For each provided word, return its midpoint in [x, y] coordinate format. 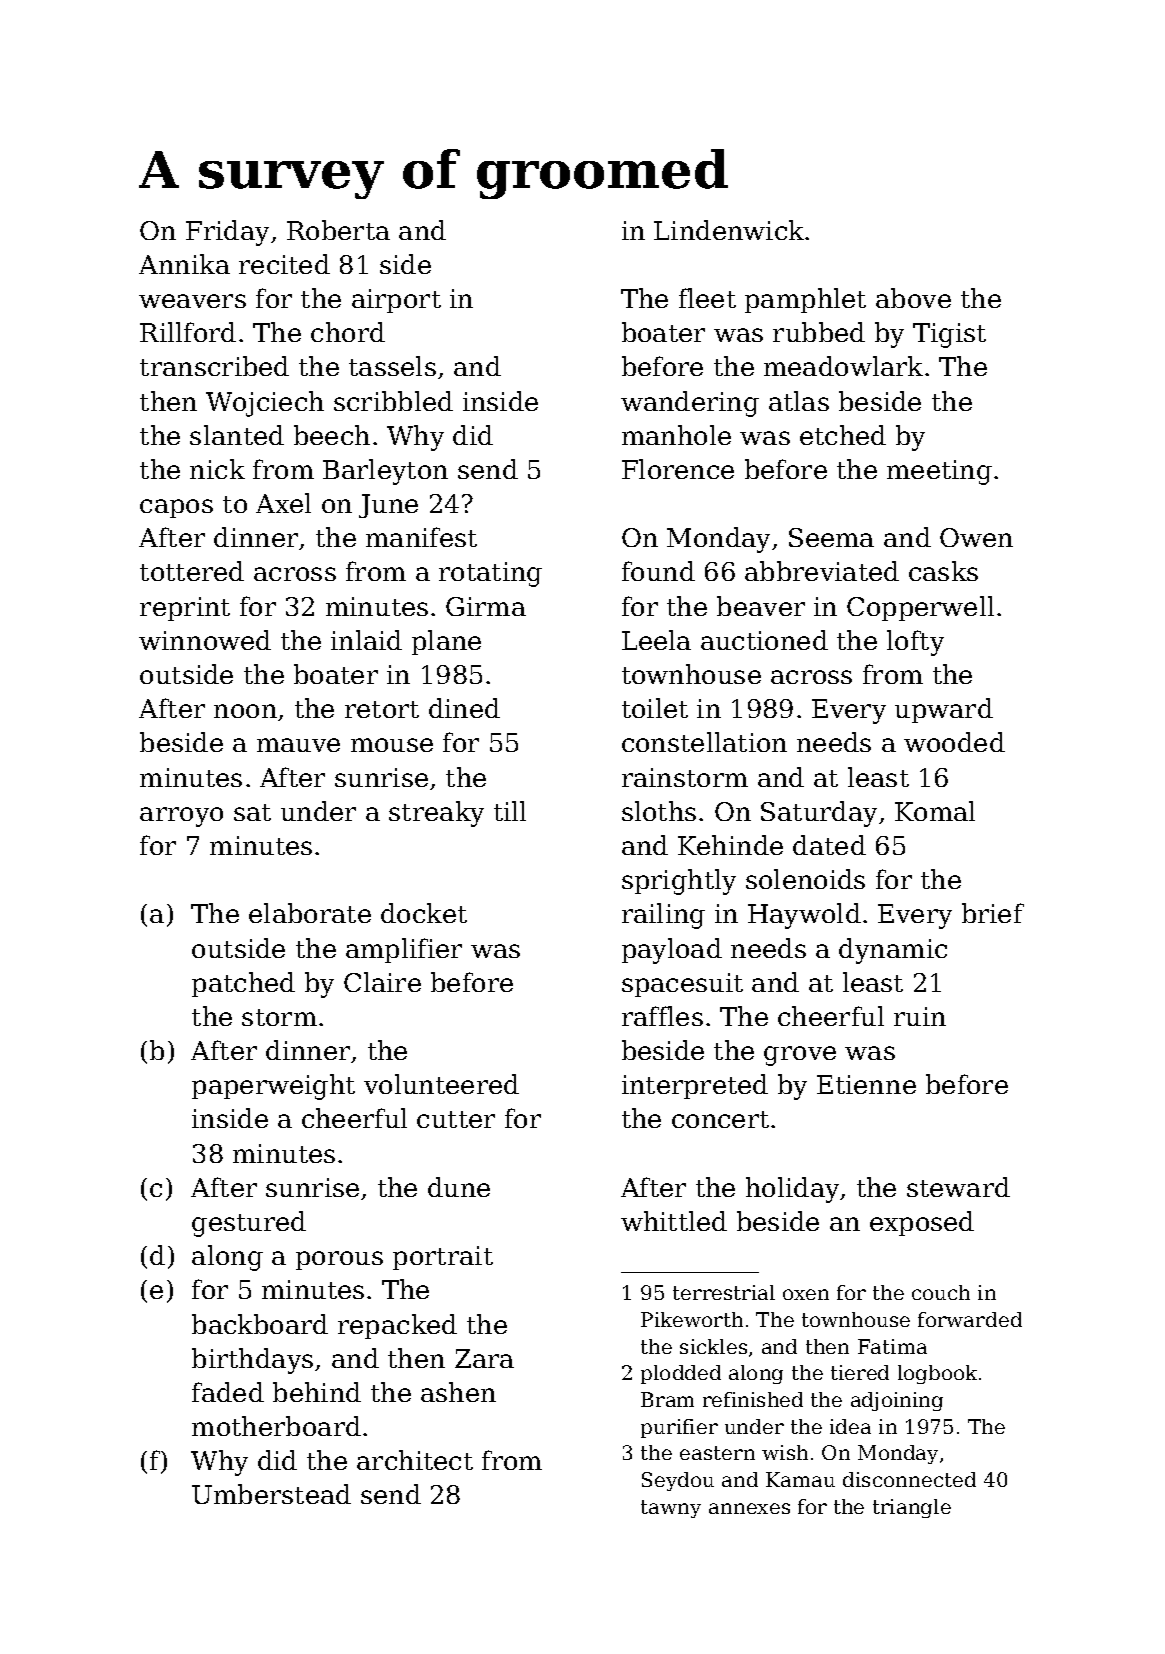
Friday [227, 233]
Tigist [949, 335]
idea [850, 1426]
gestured [249, 1224]
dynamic [893, 951]
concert [720, 1119]
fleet [707, 298]
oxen [806, 1294]
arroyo [181, 817]
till [510, 811]
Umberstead [271, 1494]
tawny [671, 1509]
